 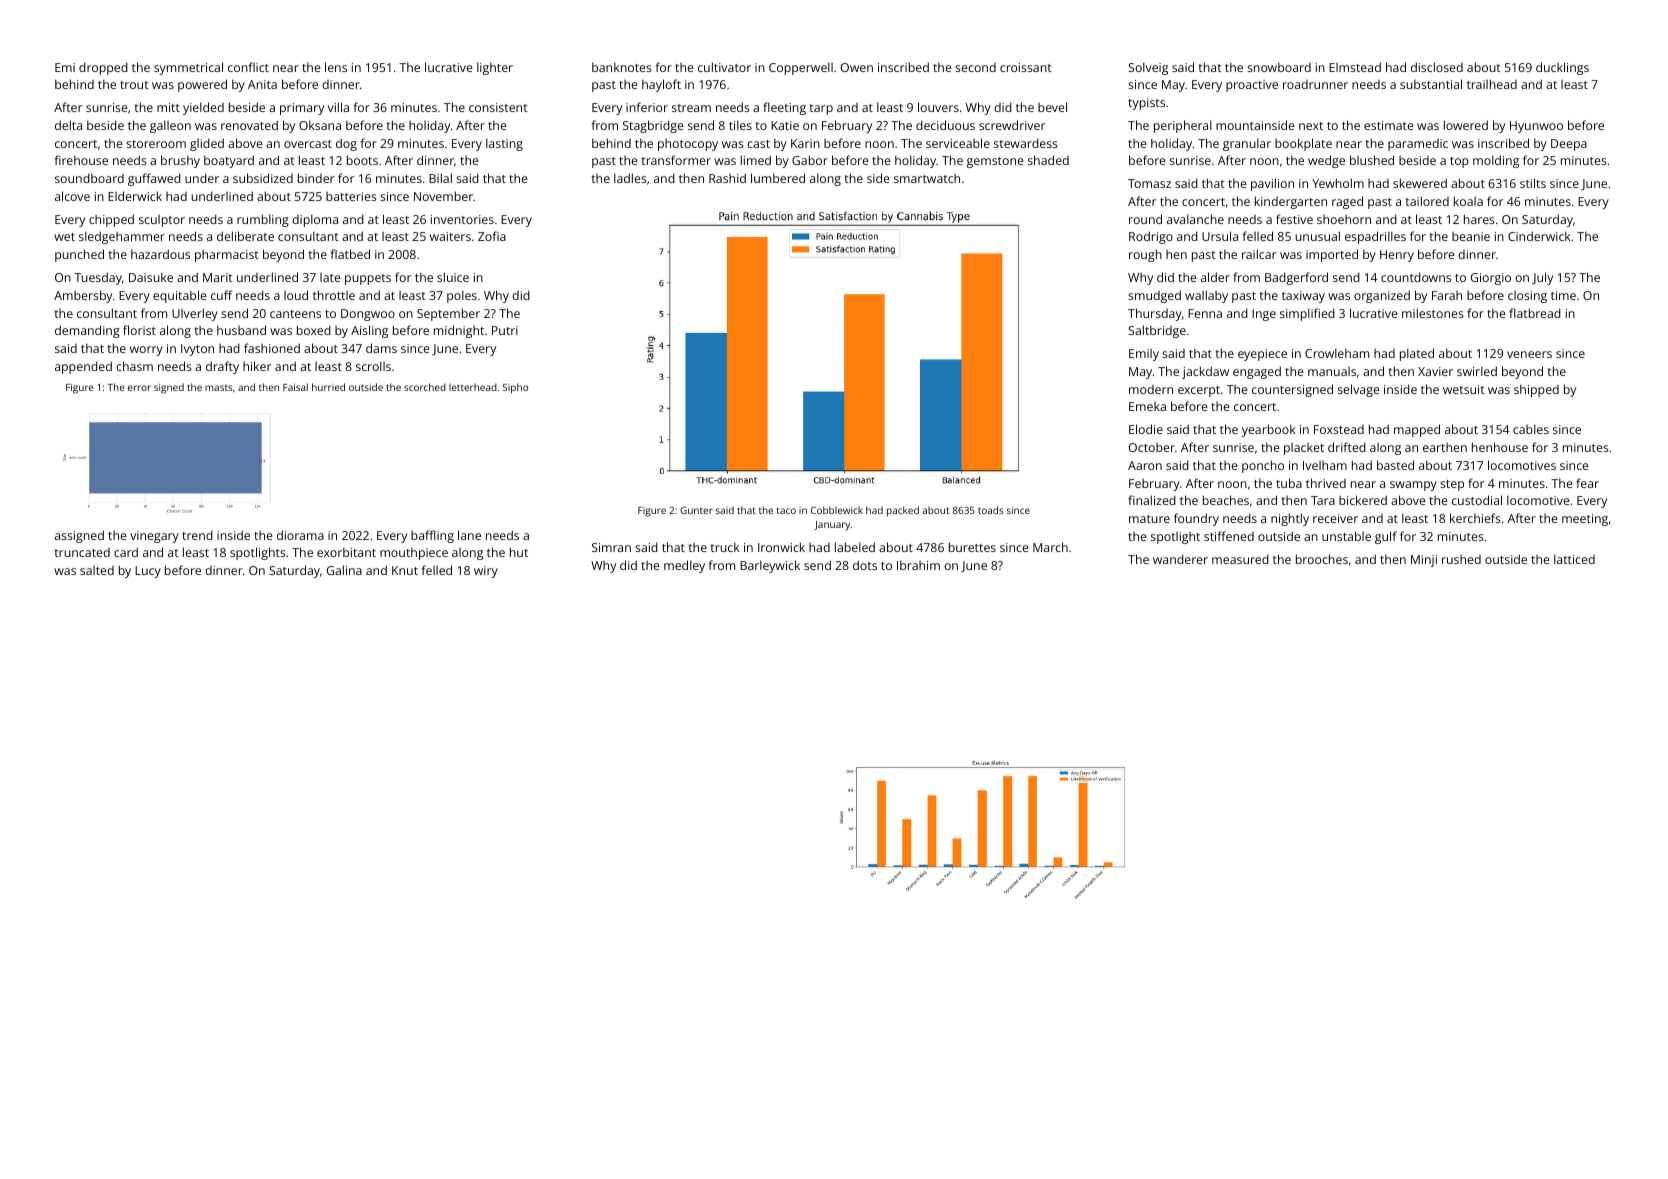 What do you see at coordinates (97, 570) in the image?
I see `salted` at bounding box center [97, 570].
